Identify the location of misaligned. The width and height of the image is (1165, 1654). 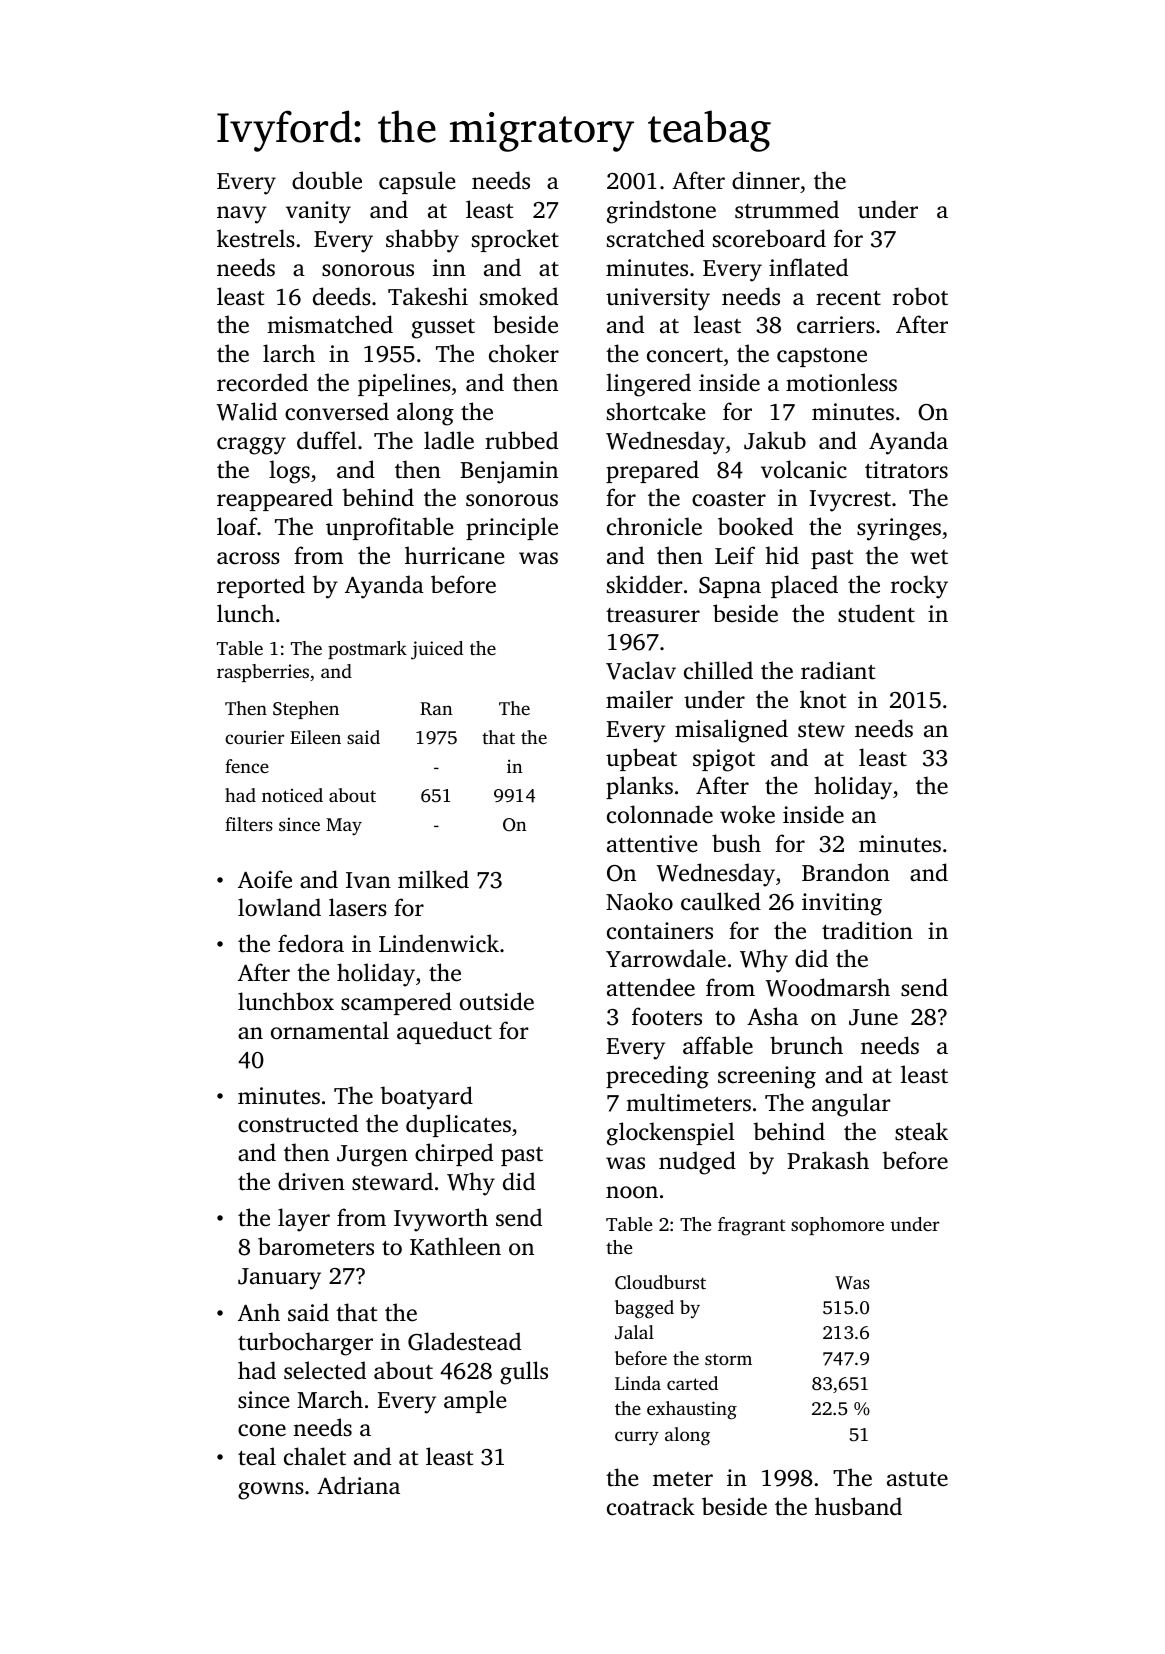
(731, 731).
